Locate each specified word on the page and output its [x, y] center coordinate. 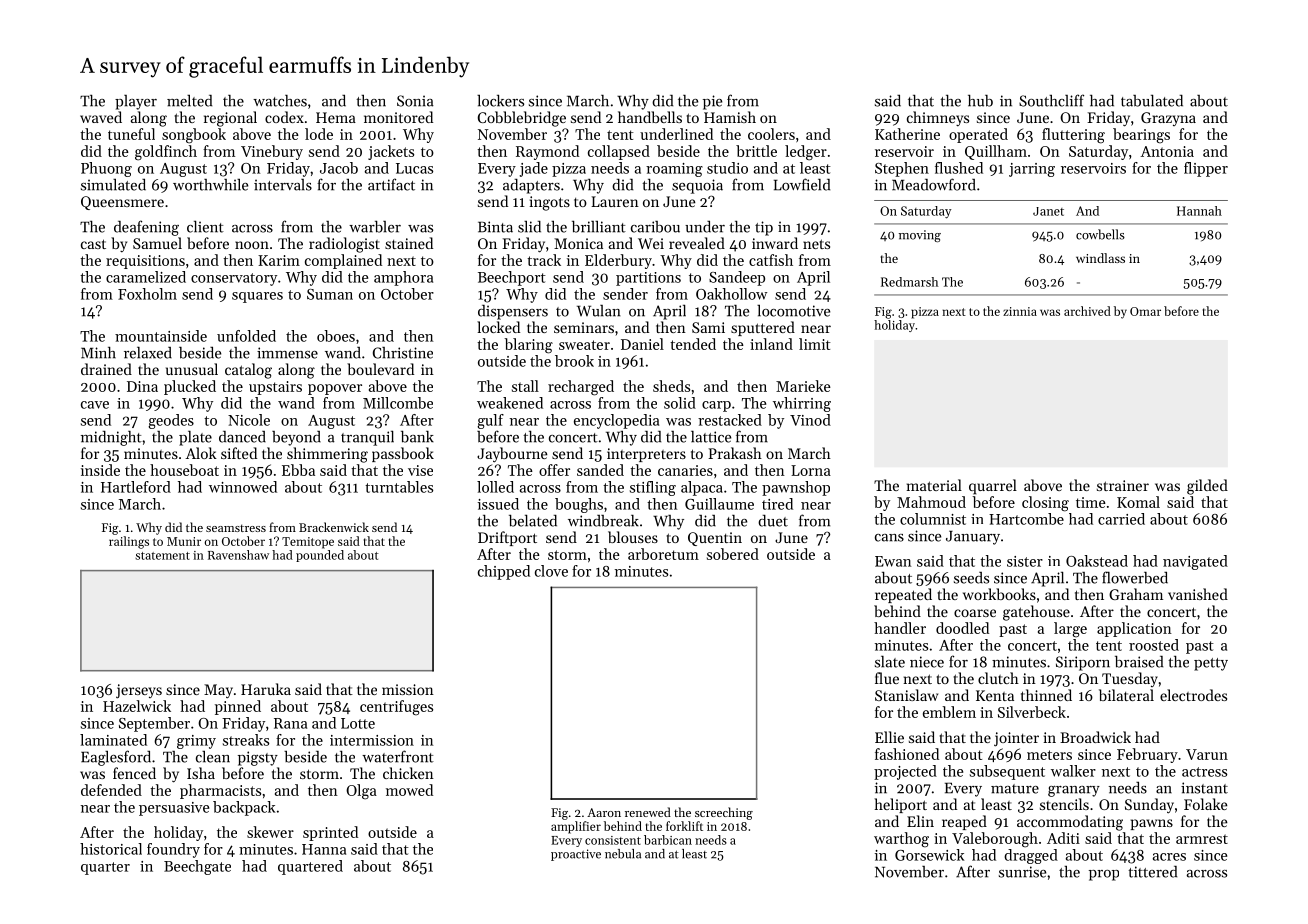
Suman [330, 294]
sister [1025, 561]
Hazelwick [137, 706]
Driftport [507, 538]
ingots [550, 203]
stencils [1064, 804]
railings [129, 542]
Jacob [339, 168]
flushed [959, 168]
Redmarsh [909, 282]
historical [111, 849]
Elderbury [618, 261]
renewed [648, 812]
